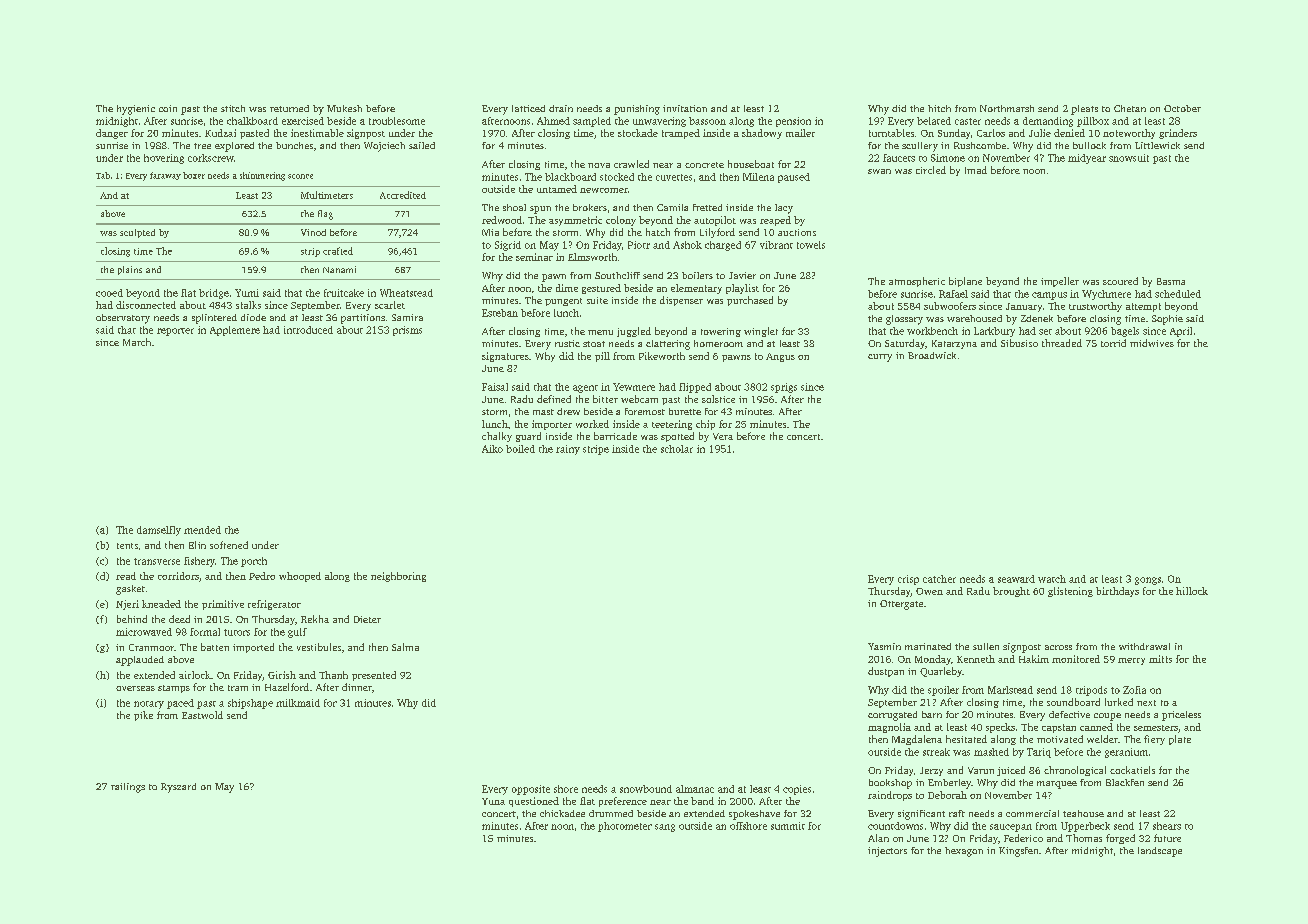 This document has height=924, width=1308. Describe the element at coordinates (344, 108) in the document. I see `Mukesh` at that location.
